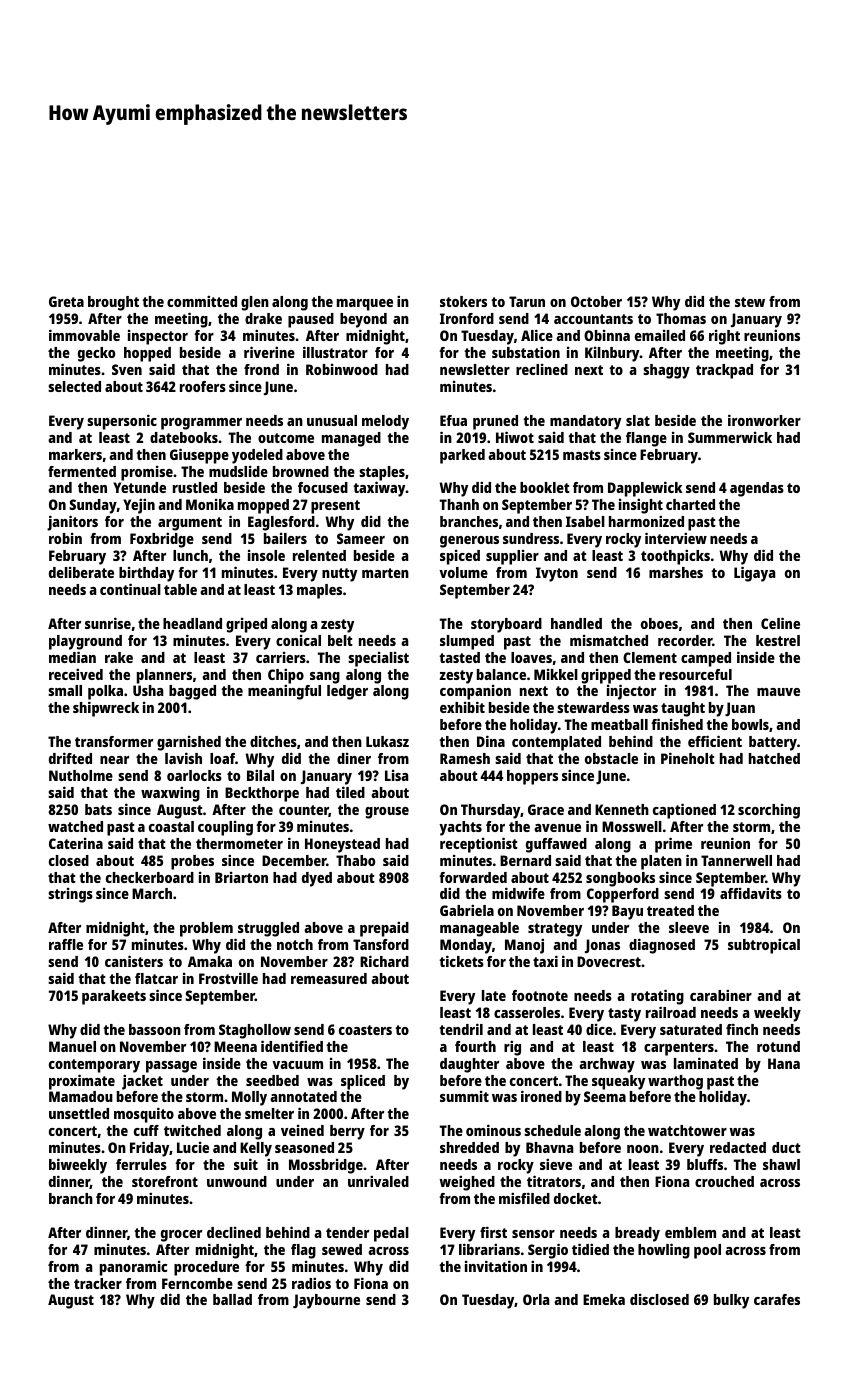 This screenshot has width=849, height=1400. What do you see at coordinates (203, 386) in the screenshot?
I see `roofers` at bounding box center [203, 386].
